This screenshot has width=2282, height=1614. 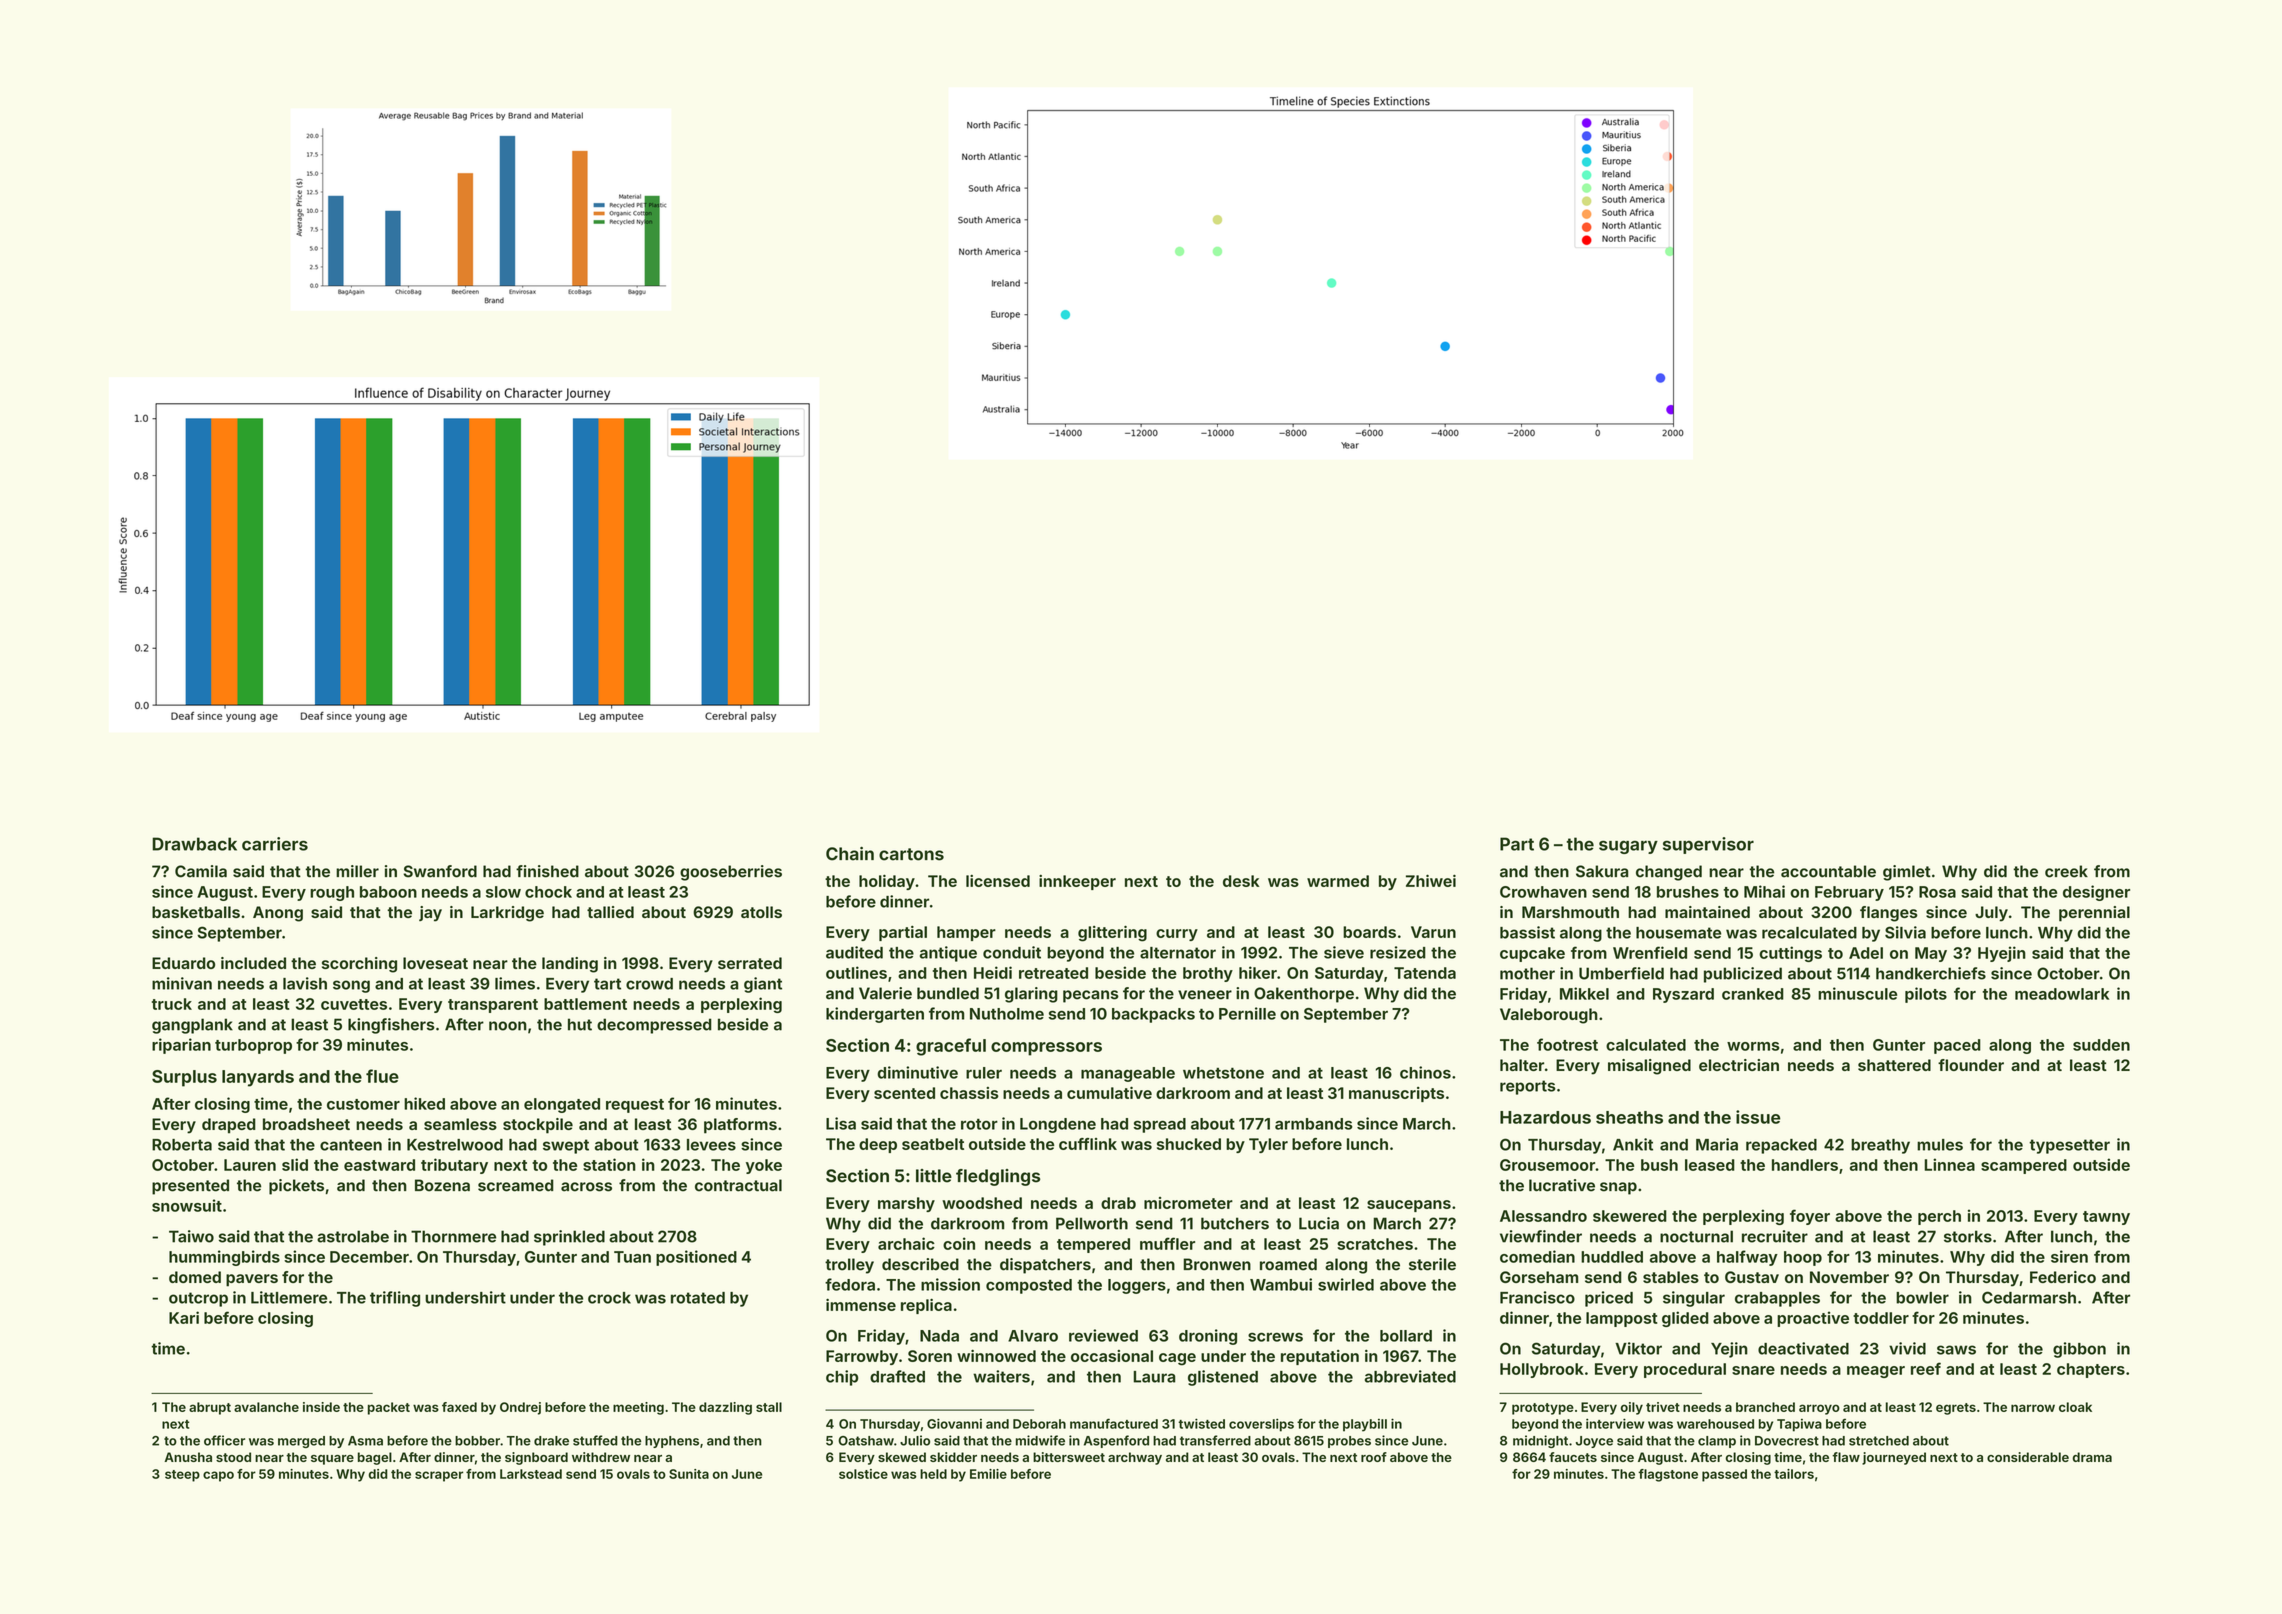 What do you see at coordinates (210, 1408) in the screenshot?
I see `abrupt` at bounding box center [210, 1408].
